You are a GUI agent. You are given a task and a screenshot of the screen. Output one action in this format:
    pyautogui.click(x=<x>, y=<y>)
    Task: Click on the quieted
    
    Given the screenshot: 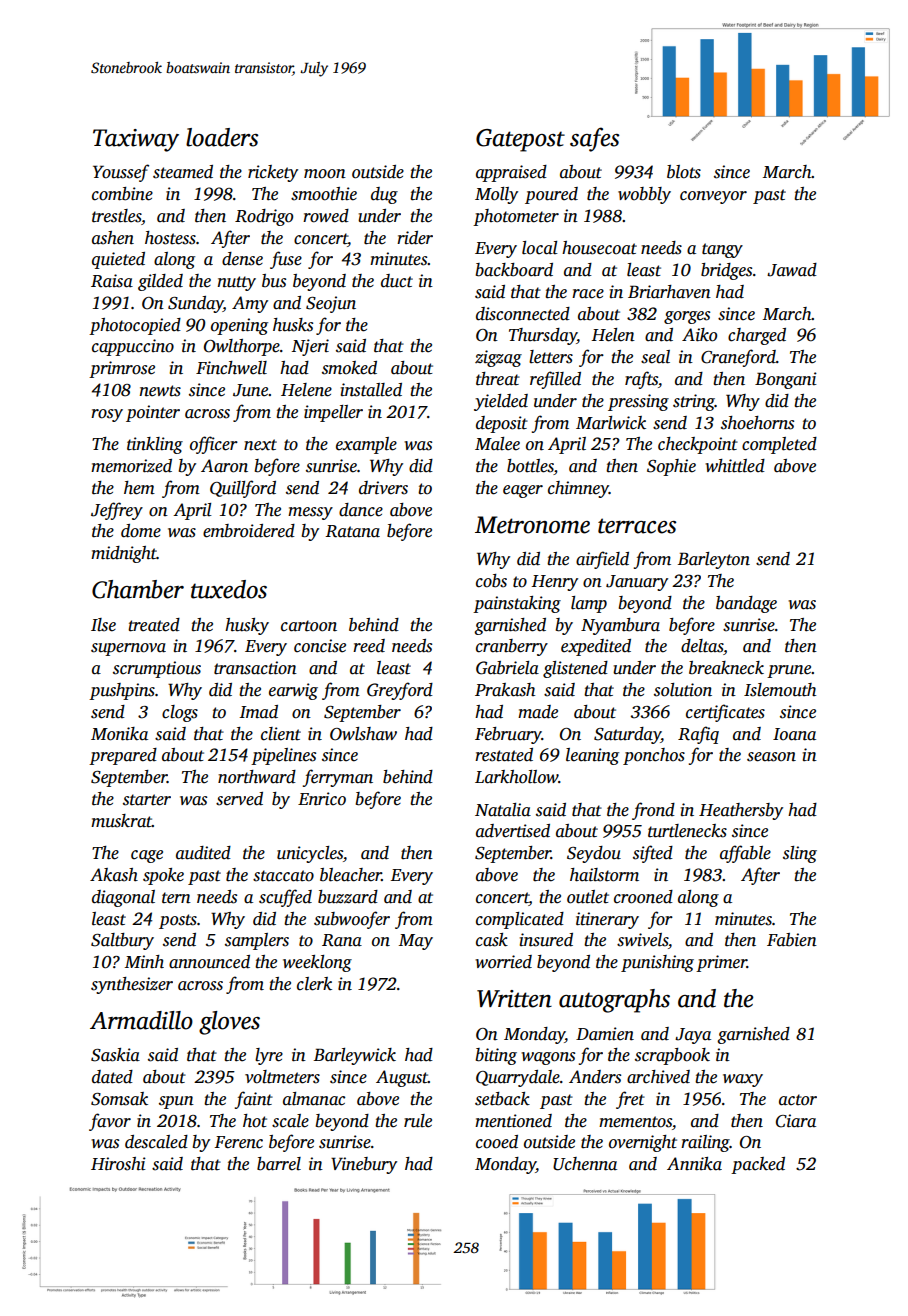 What is the action you would take?
    pyautogui.click(x=118, y=260)
